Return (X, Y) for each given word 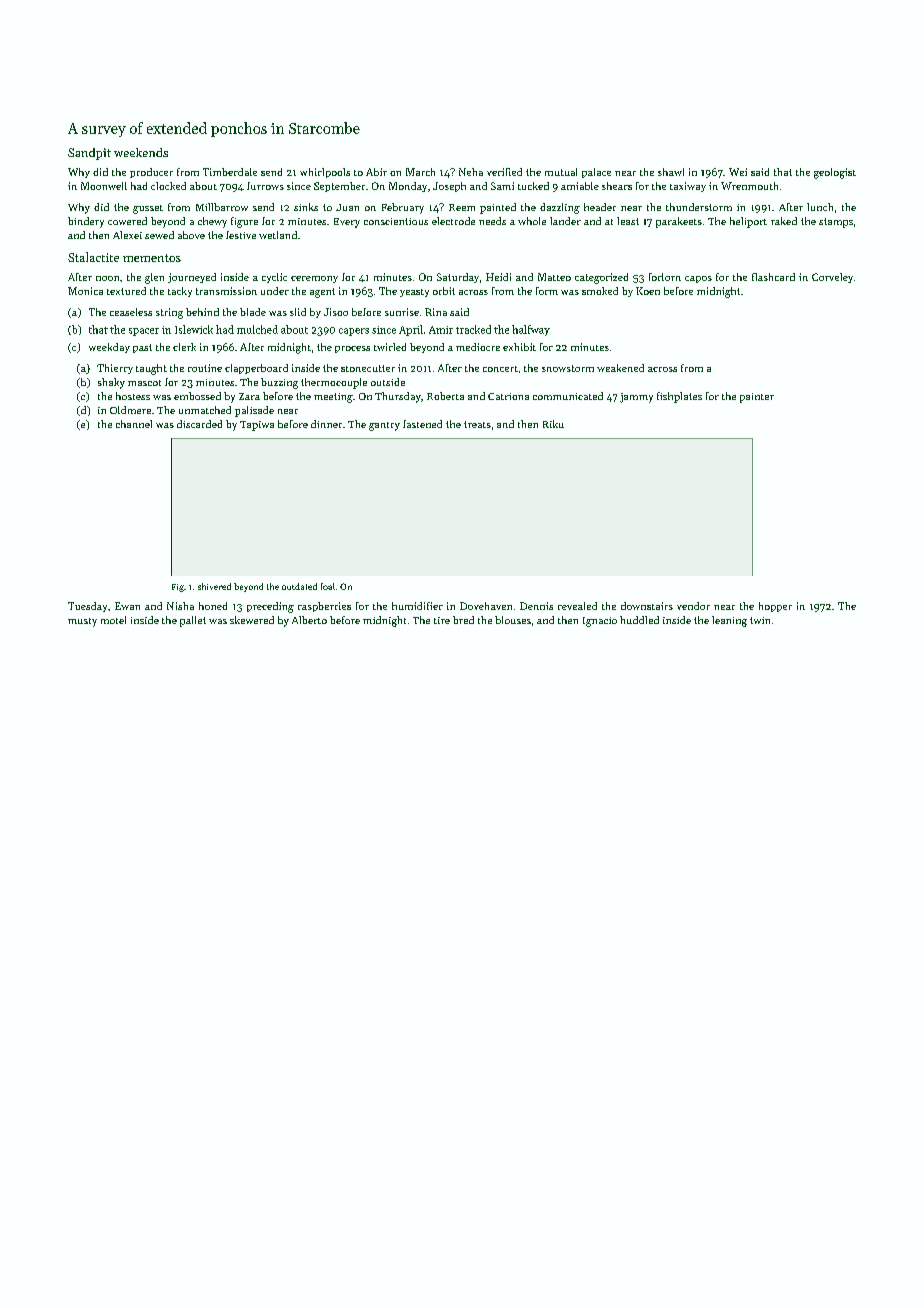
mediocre (478, 347)
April (411, 330)
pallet (193, 621)
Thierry (115, 369)
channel (134, 424)
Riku (553, 424)
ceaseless (131, 312)
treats (477, 424)
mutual (561, 172)
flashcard (773, 277)
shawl (671, 172)
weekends (141, 152)
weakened (620, 368)
